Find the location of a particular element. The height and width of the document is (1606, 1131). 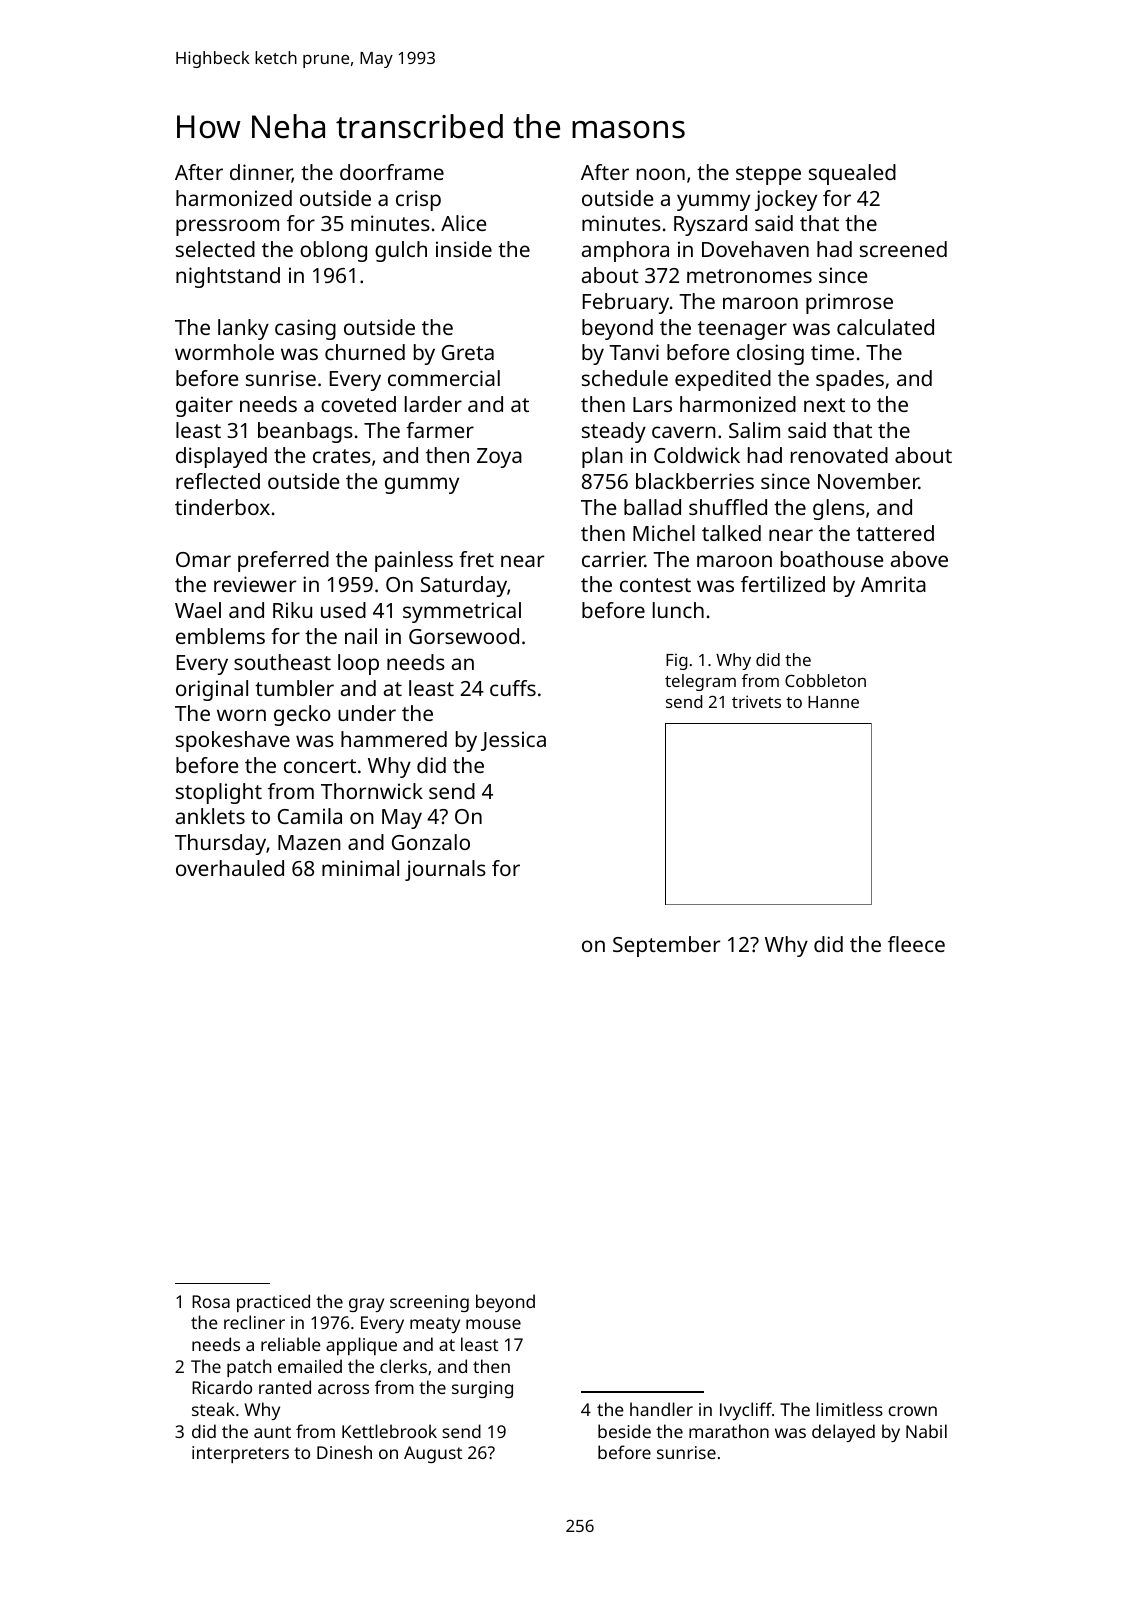

ballad is located at coordinates (652, 507).
